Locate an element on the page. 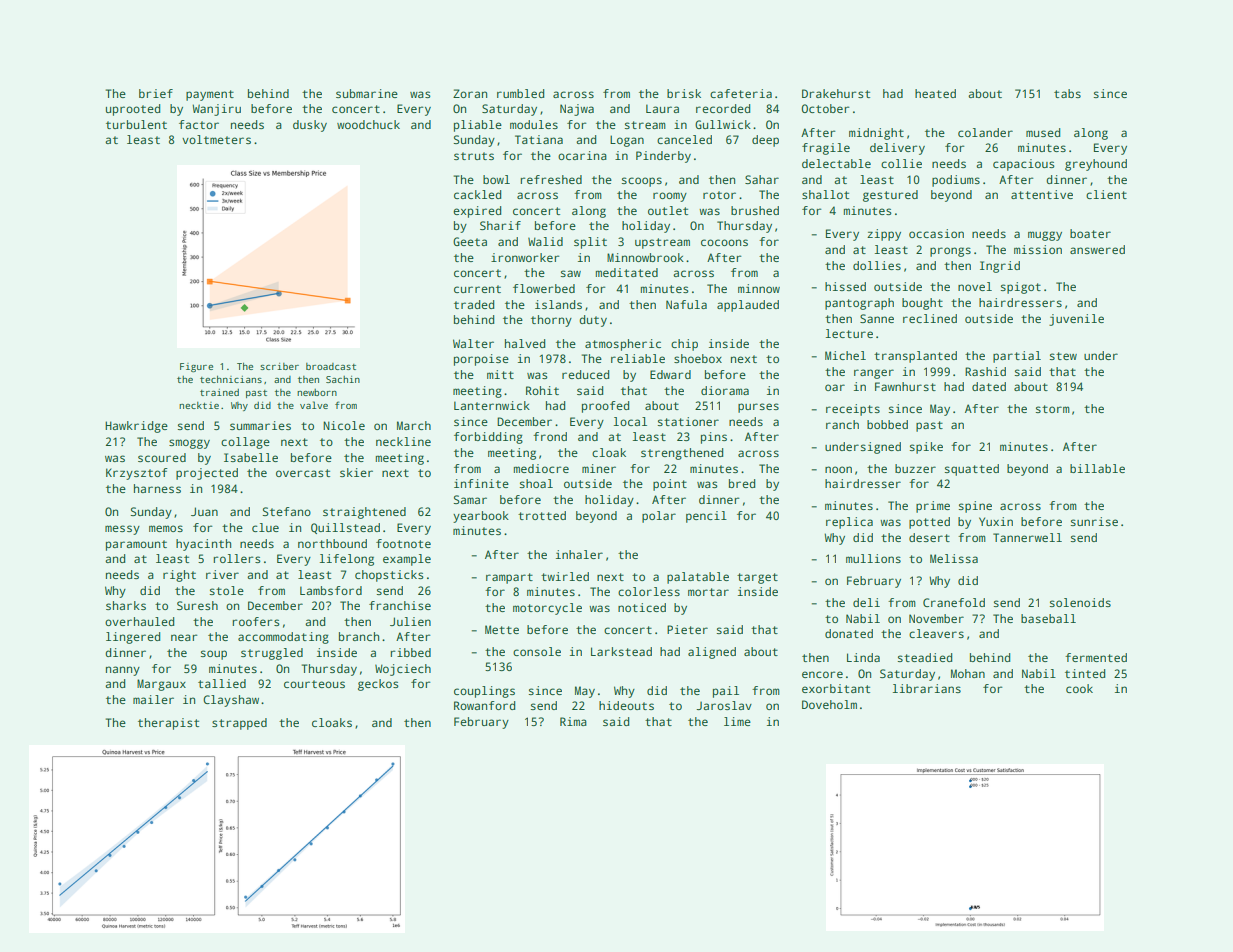 This image has width=1233, height=952. Figure is located at coordinates (196, 367).
